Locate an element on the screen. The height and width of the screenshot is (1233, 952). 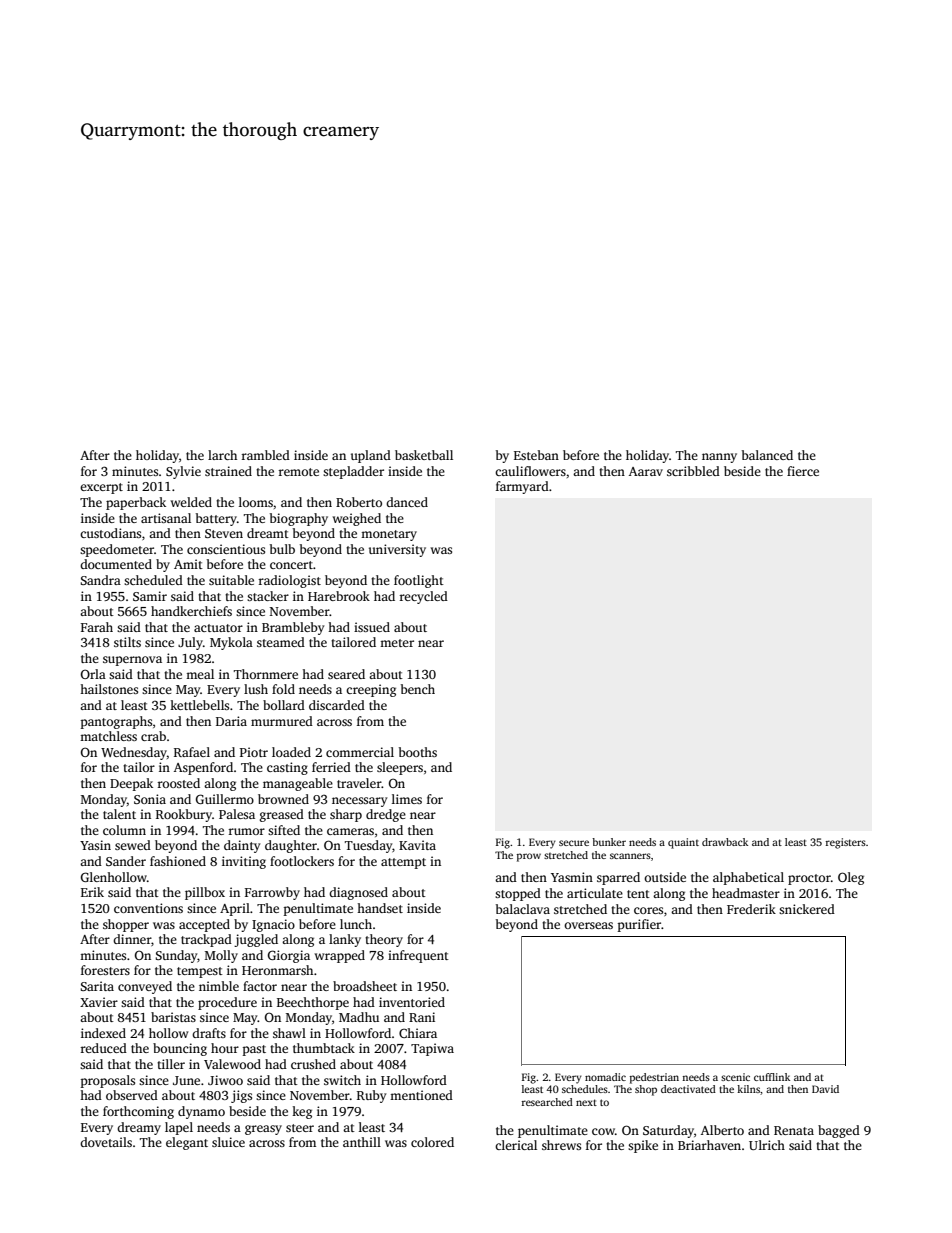
clerical is located at coordinates (516, 1145).
